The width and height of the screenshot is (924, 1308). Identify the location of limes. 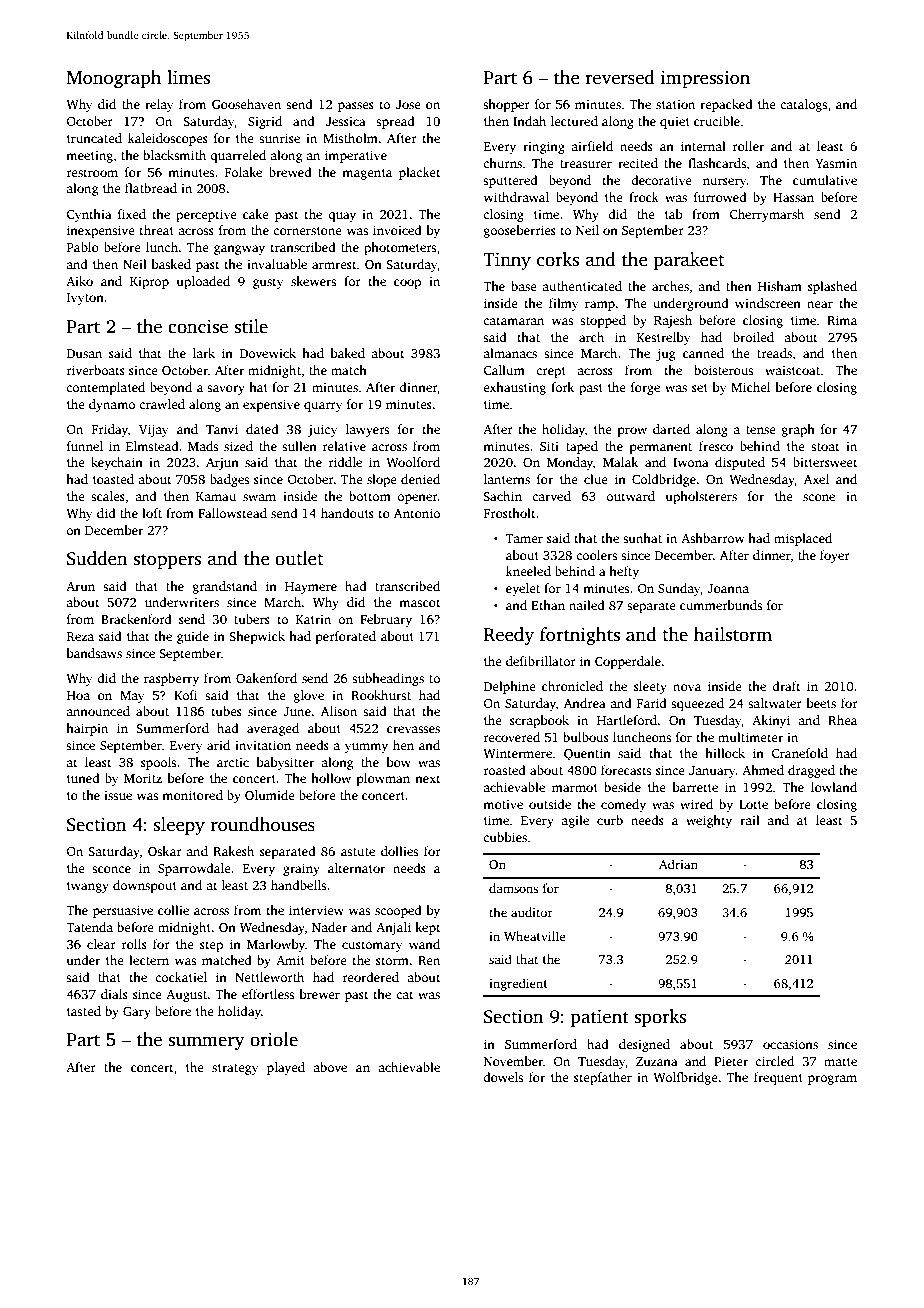
(188, 77).
